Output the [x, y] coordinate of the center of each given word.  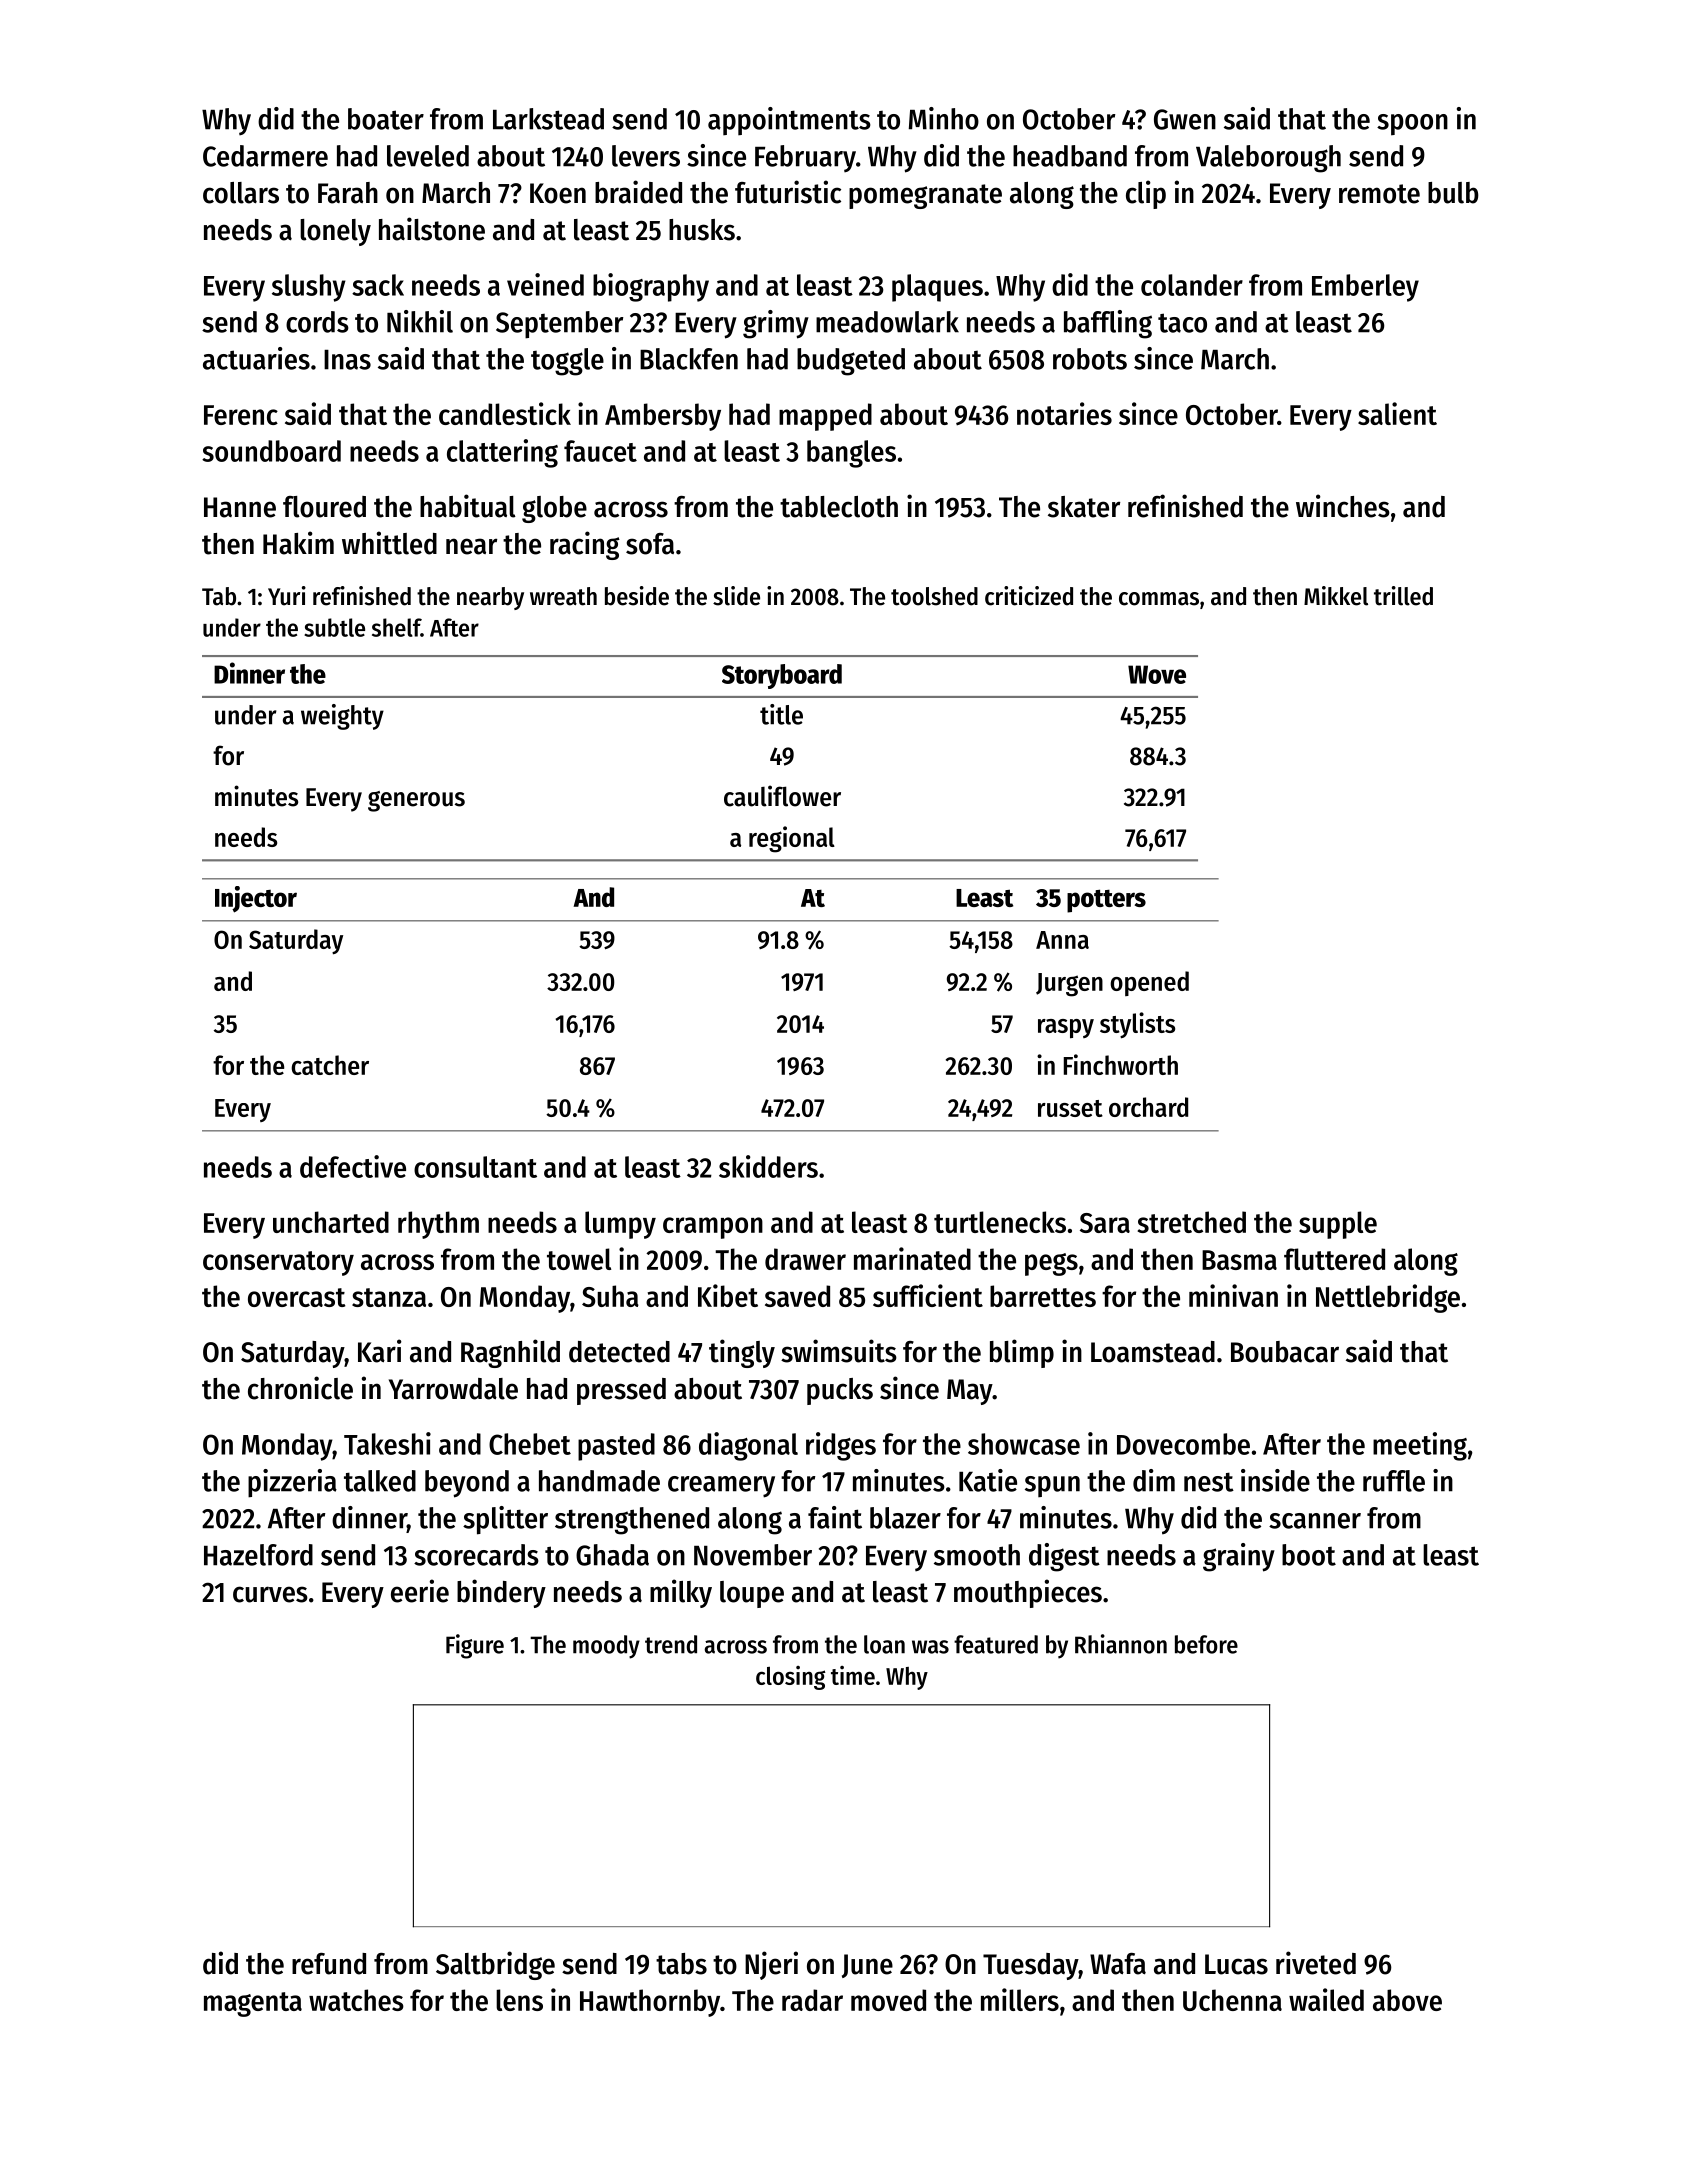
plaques [937, 288]
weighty [342, 717]
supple [1338, 1225]
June [867, 1966]
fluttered [1334, 1259]
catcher [330, 1065]
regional [792, 839]
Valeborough [1268, 159]
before [1206, 1644]
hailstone [432, 229]
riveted [1316, 1963]
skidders [768, 1166]
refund [329, 1964]
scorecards [476, 1555]
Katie [988, 1480]
